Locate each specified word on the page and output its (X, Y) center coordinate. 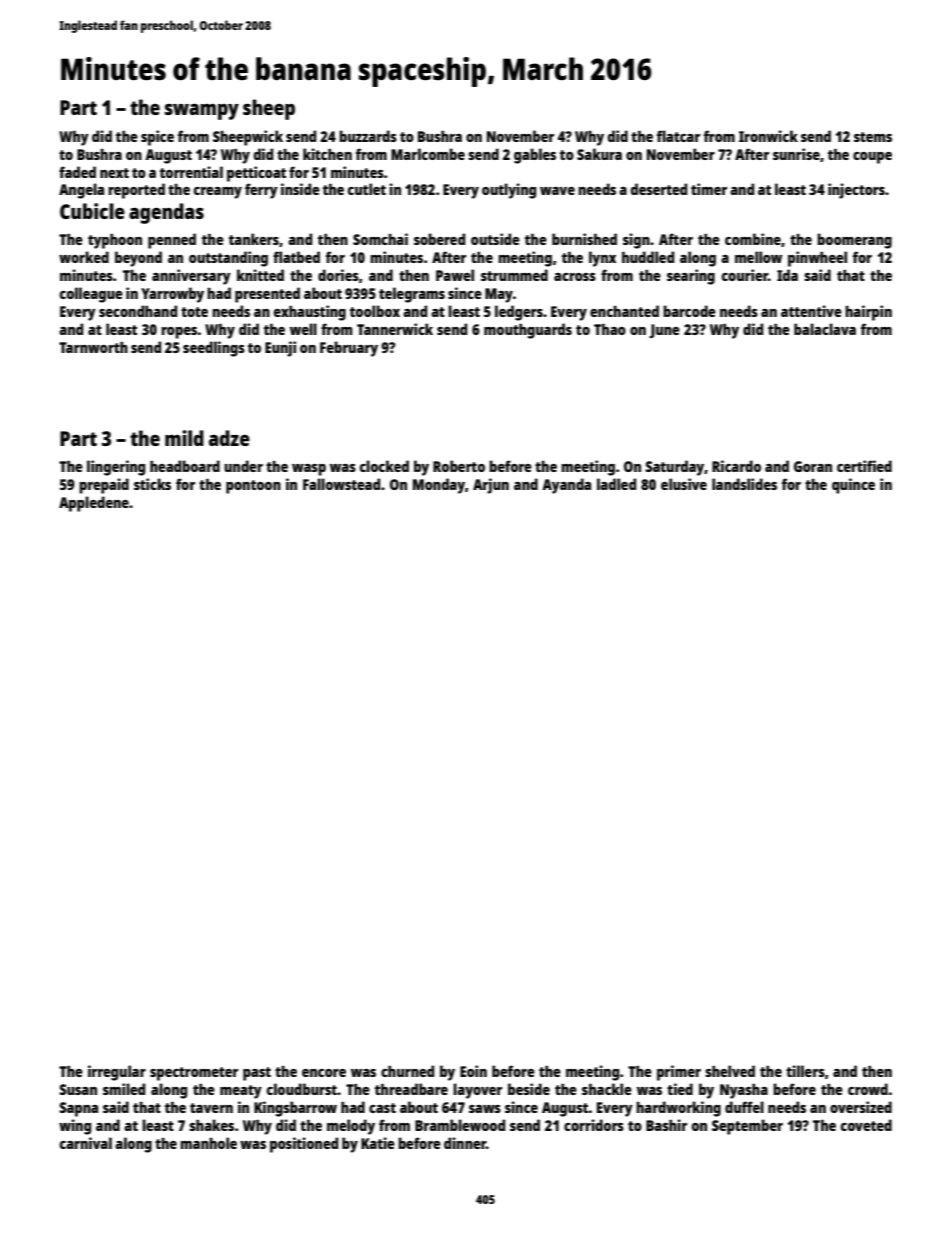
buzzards (368, 136)
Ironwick (768, 136)
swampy (202, 112)
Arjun (491, 486)
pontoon (253, 487)
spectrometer (194, 1074)
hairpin (868, 313)
